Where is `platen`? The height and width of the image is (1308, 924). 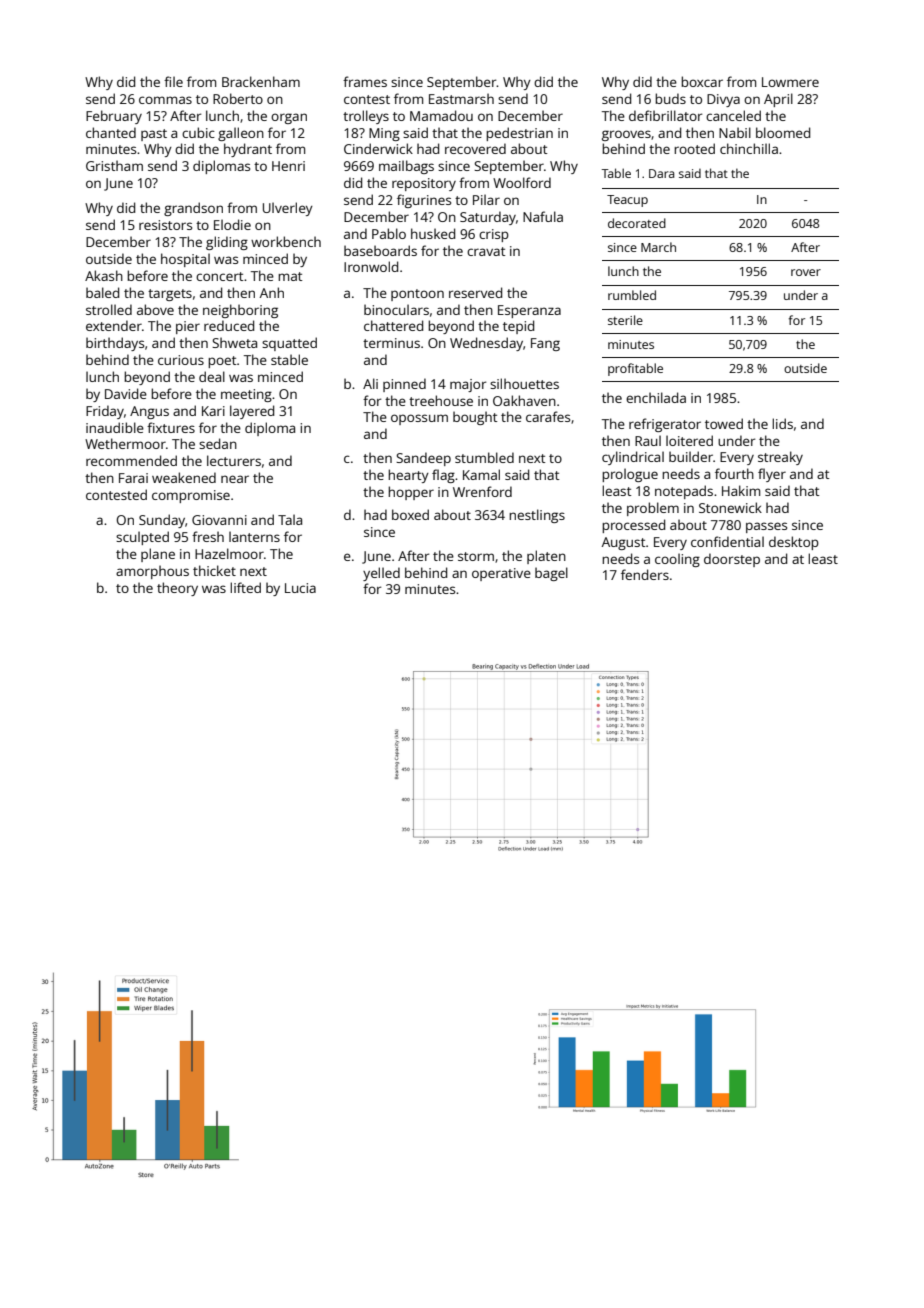
platen is located at coordinates (546, 557).
